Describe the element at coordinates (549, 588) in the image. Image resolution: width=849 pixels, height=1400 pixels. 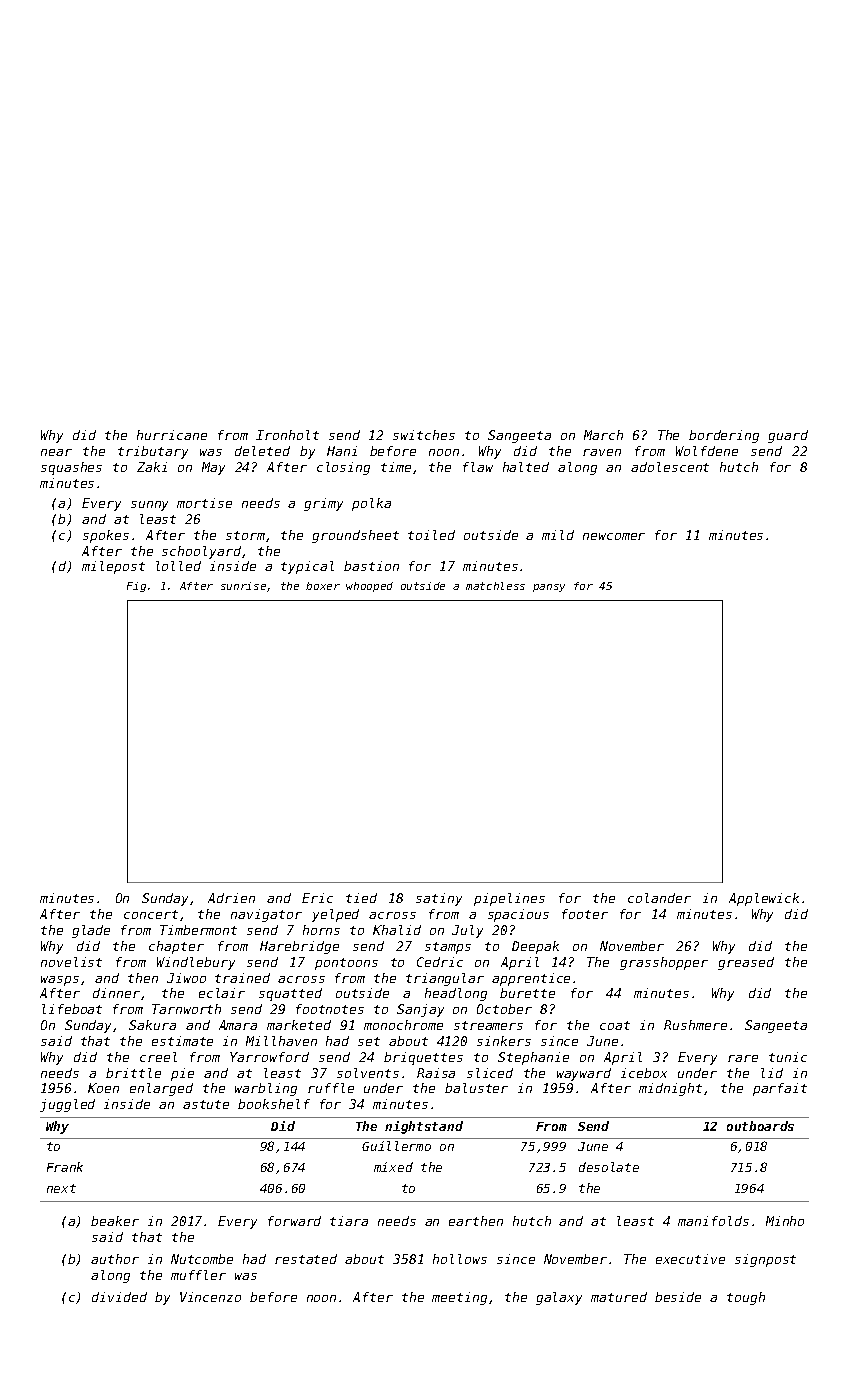
I see `pansy` at that location.
